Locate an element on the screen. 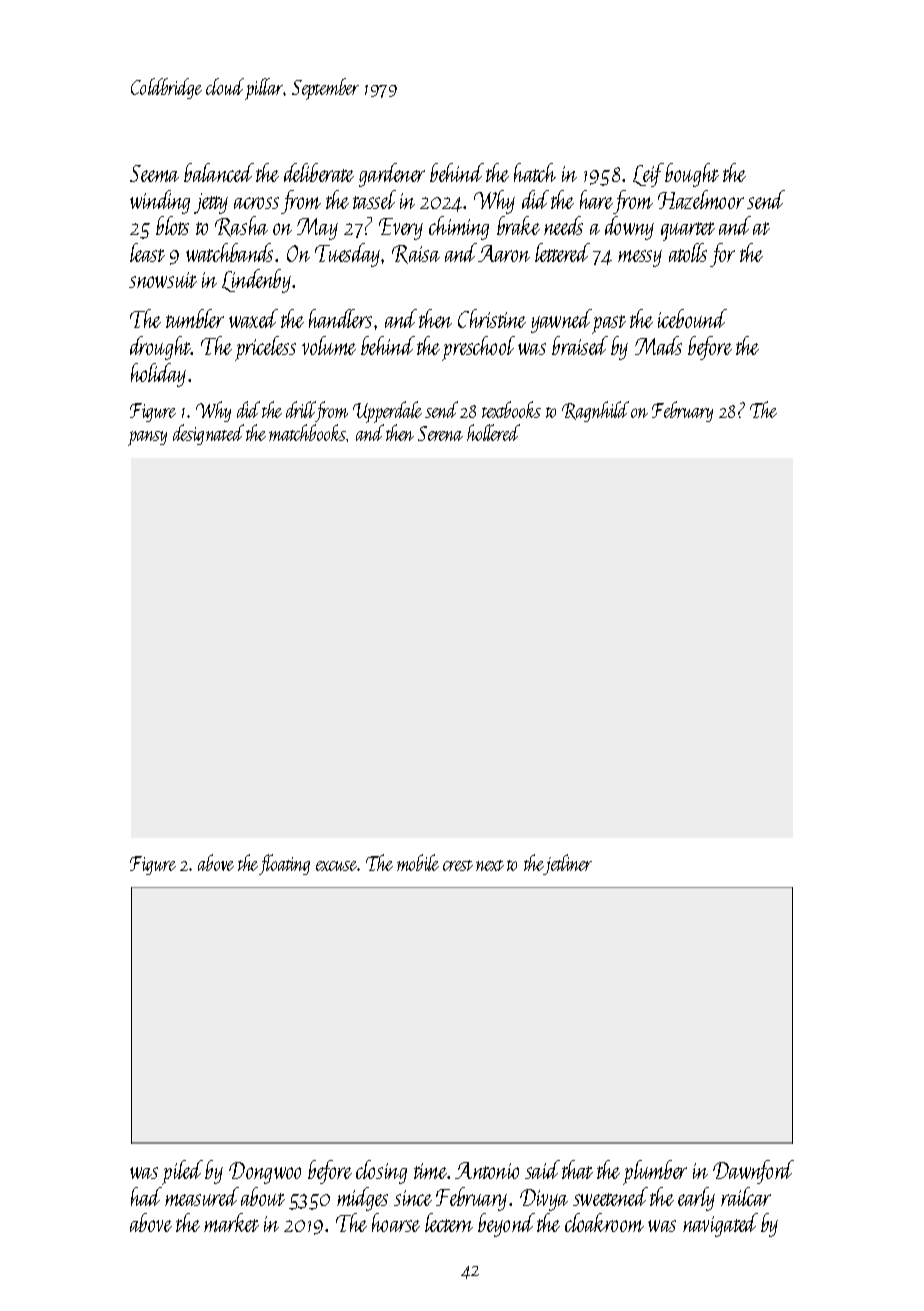 The image size is (924, 1311). piled is located at coordinates (182, 1172).
